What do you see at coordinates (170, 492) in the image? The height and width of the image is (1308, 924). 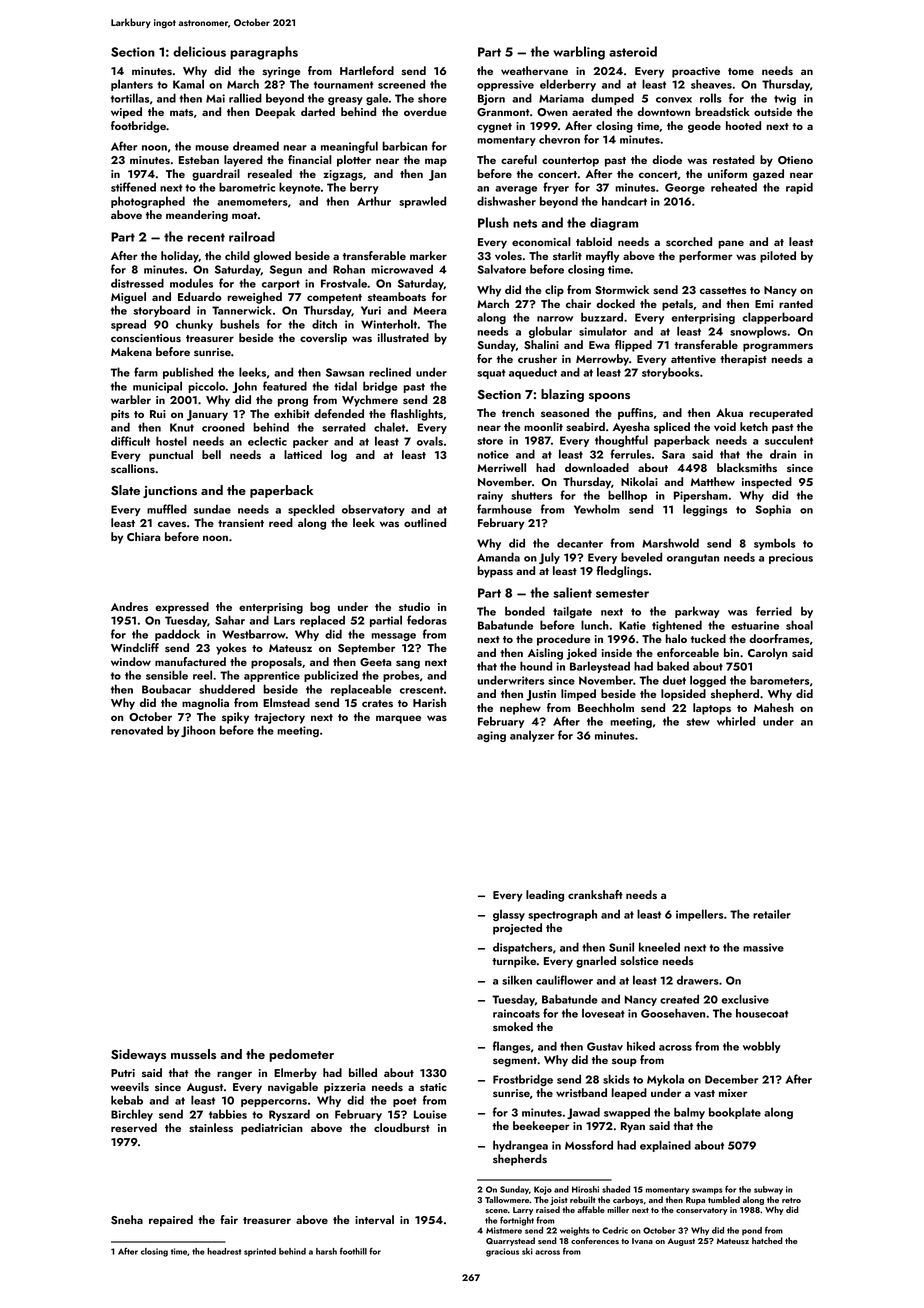 I see `junctions` at bounding box center [170, 492].
